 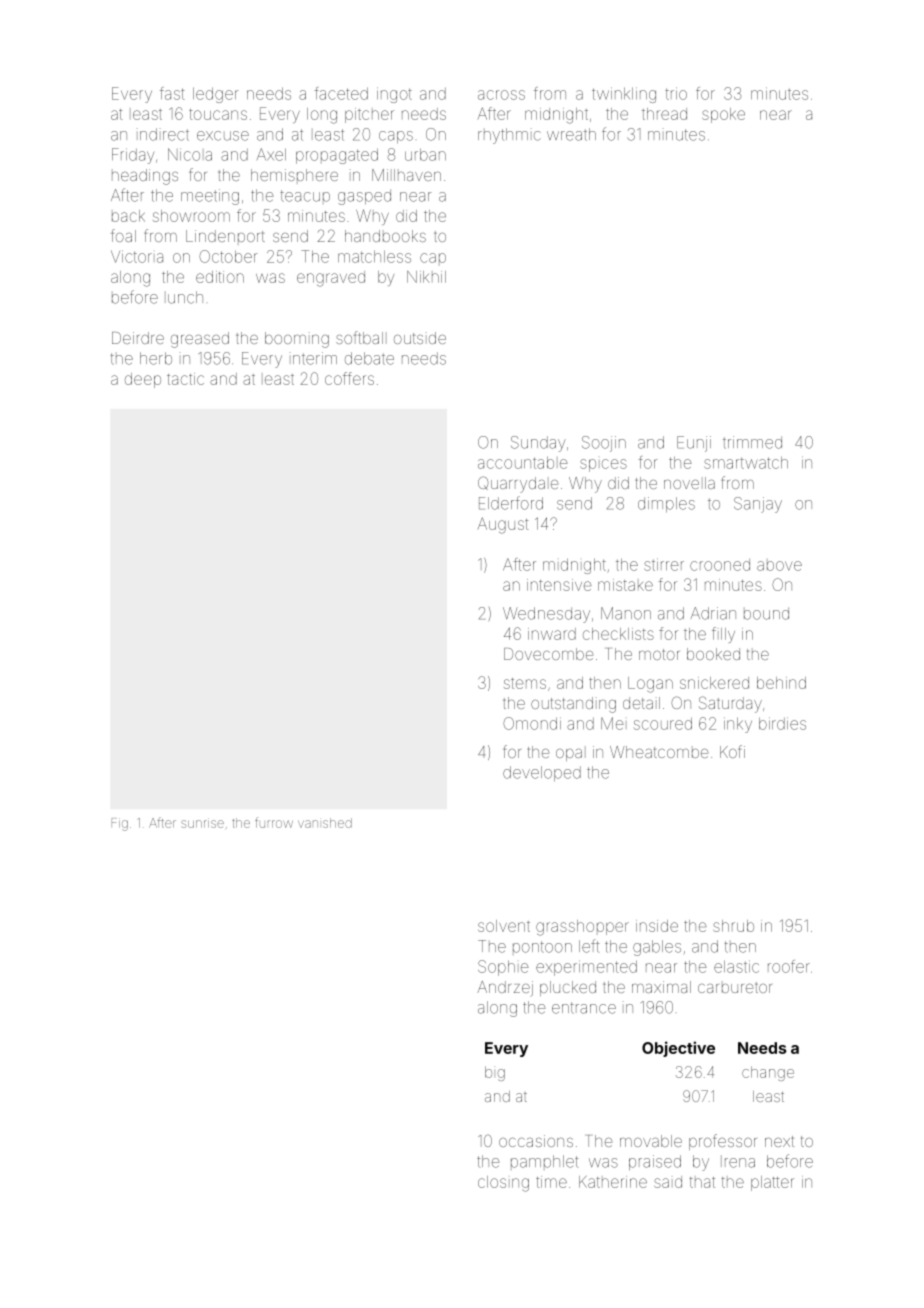 What do you see at coordinates (133, 156) in the page?
I see `Friday` at bounding box center [133, 156].
